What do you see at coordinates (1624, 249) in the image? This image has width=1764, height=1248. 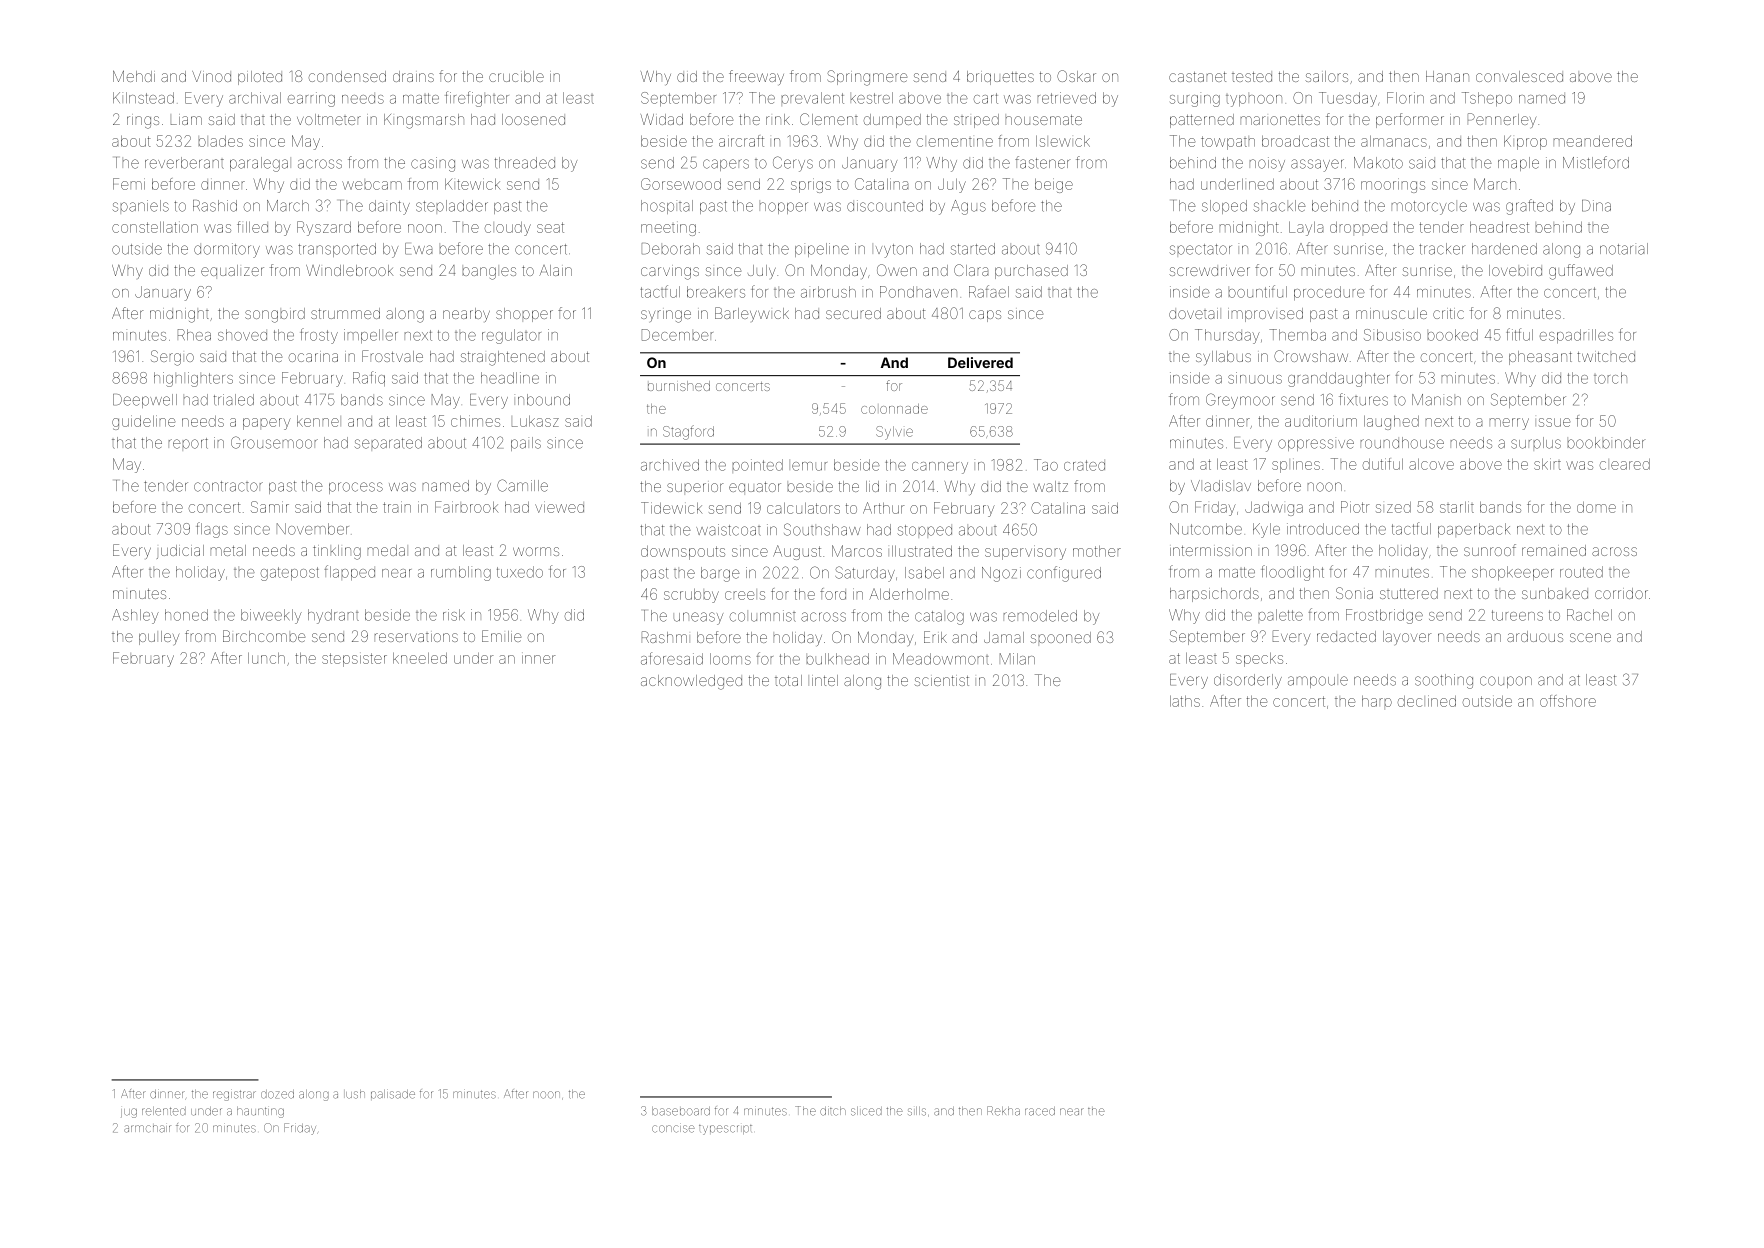 I see `notarial` at bounding box center [1624, 249].
